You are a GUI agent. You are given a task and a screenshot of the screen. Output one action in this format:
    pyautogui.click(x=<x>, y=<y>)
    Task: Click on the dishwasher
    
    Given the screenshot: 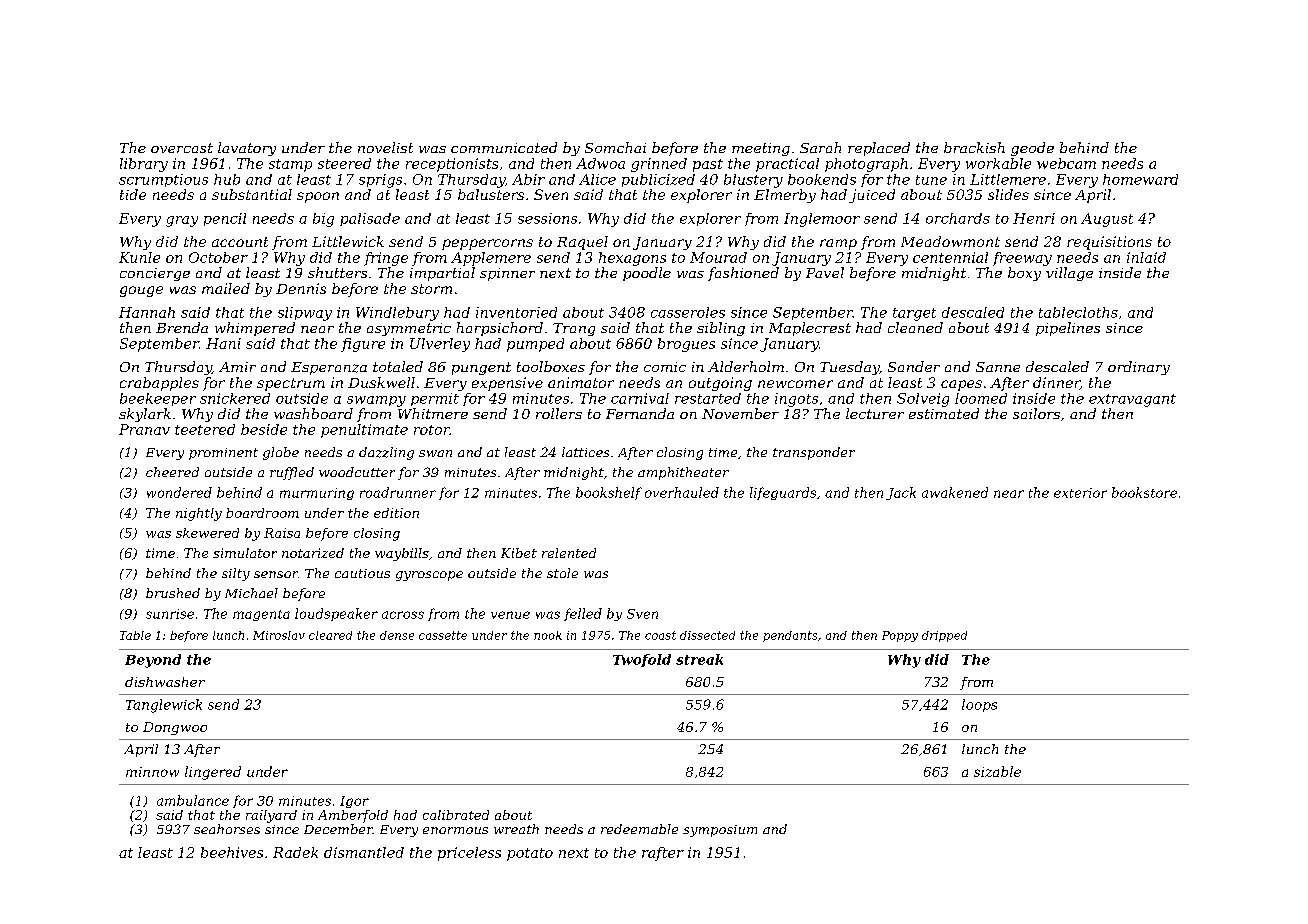 What is the action you would take?
    pyautogui.click(x=165, y=682)
